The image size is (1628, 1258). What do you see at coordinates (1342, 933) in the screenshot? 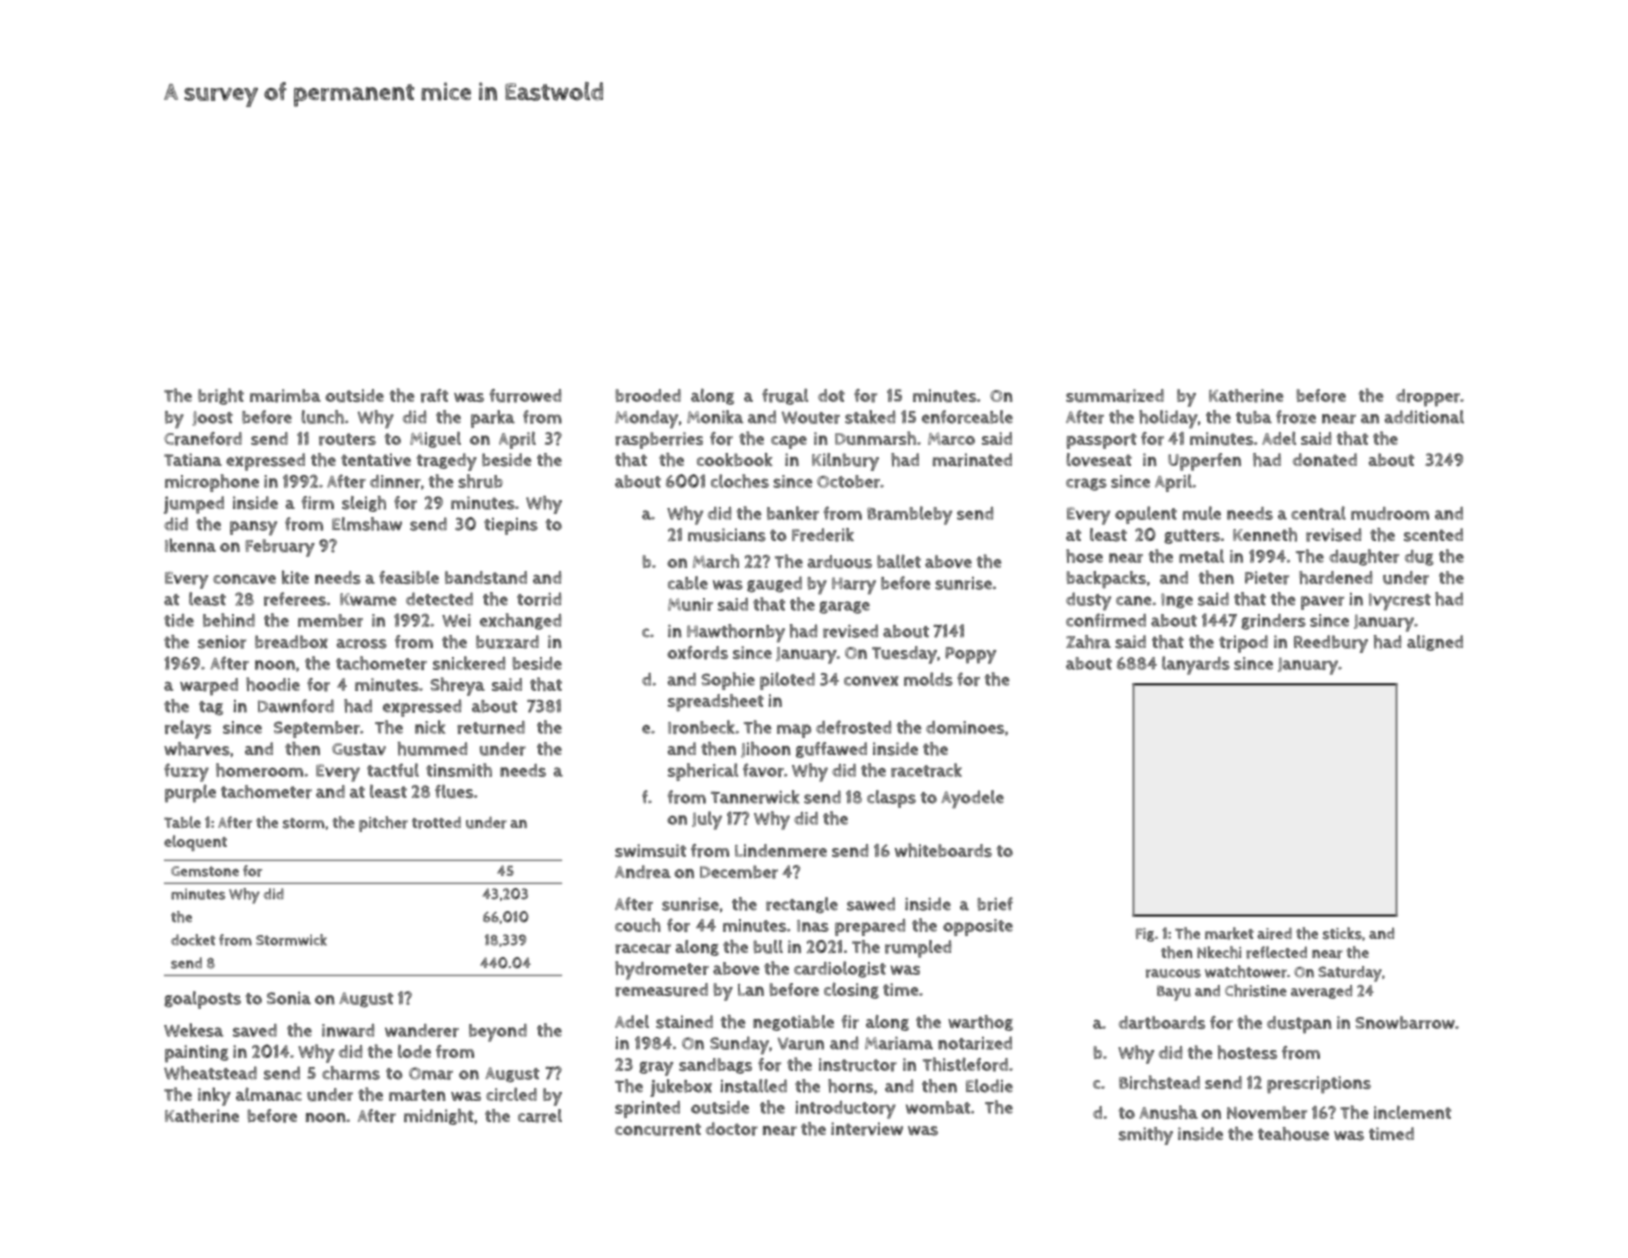
I see `sticks` at bounding box center [1342, 933].
